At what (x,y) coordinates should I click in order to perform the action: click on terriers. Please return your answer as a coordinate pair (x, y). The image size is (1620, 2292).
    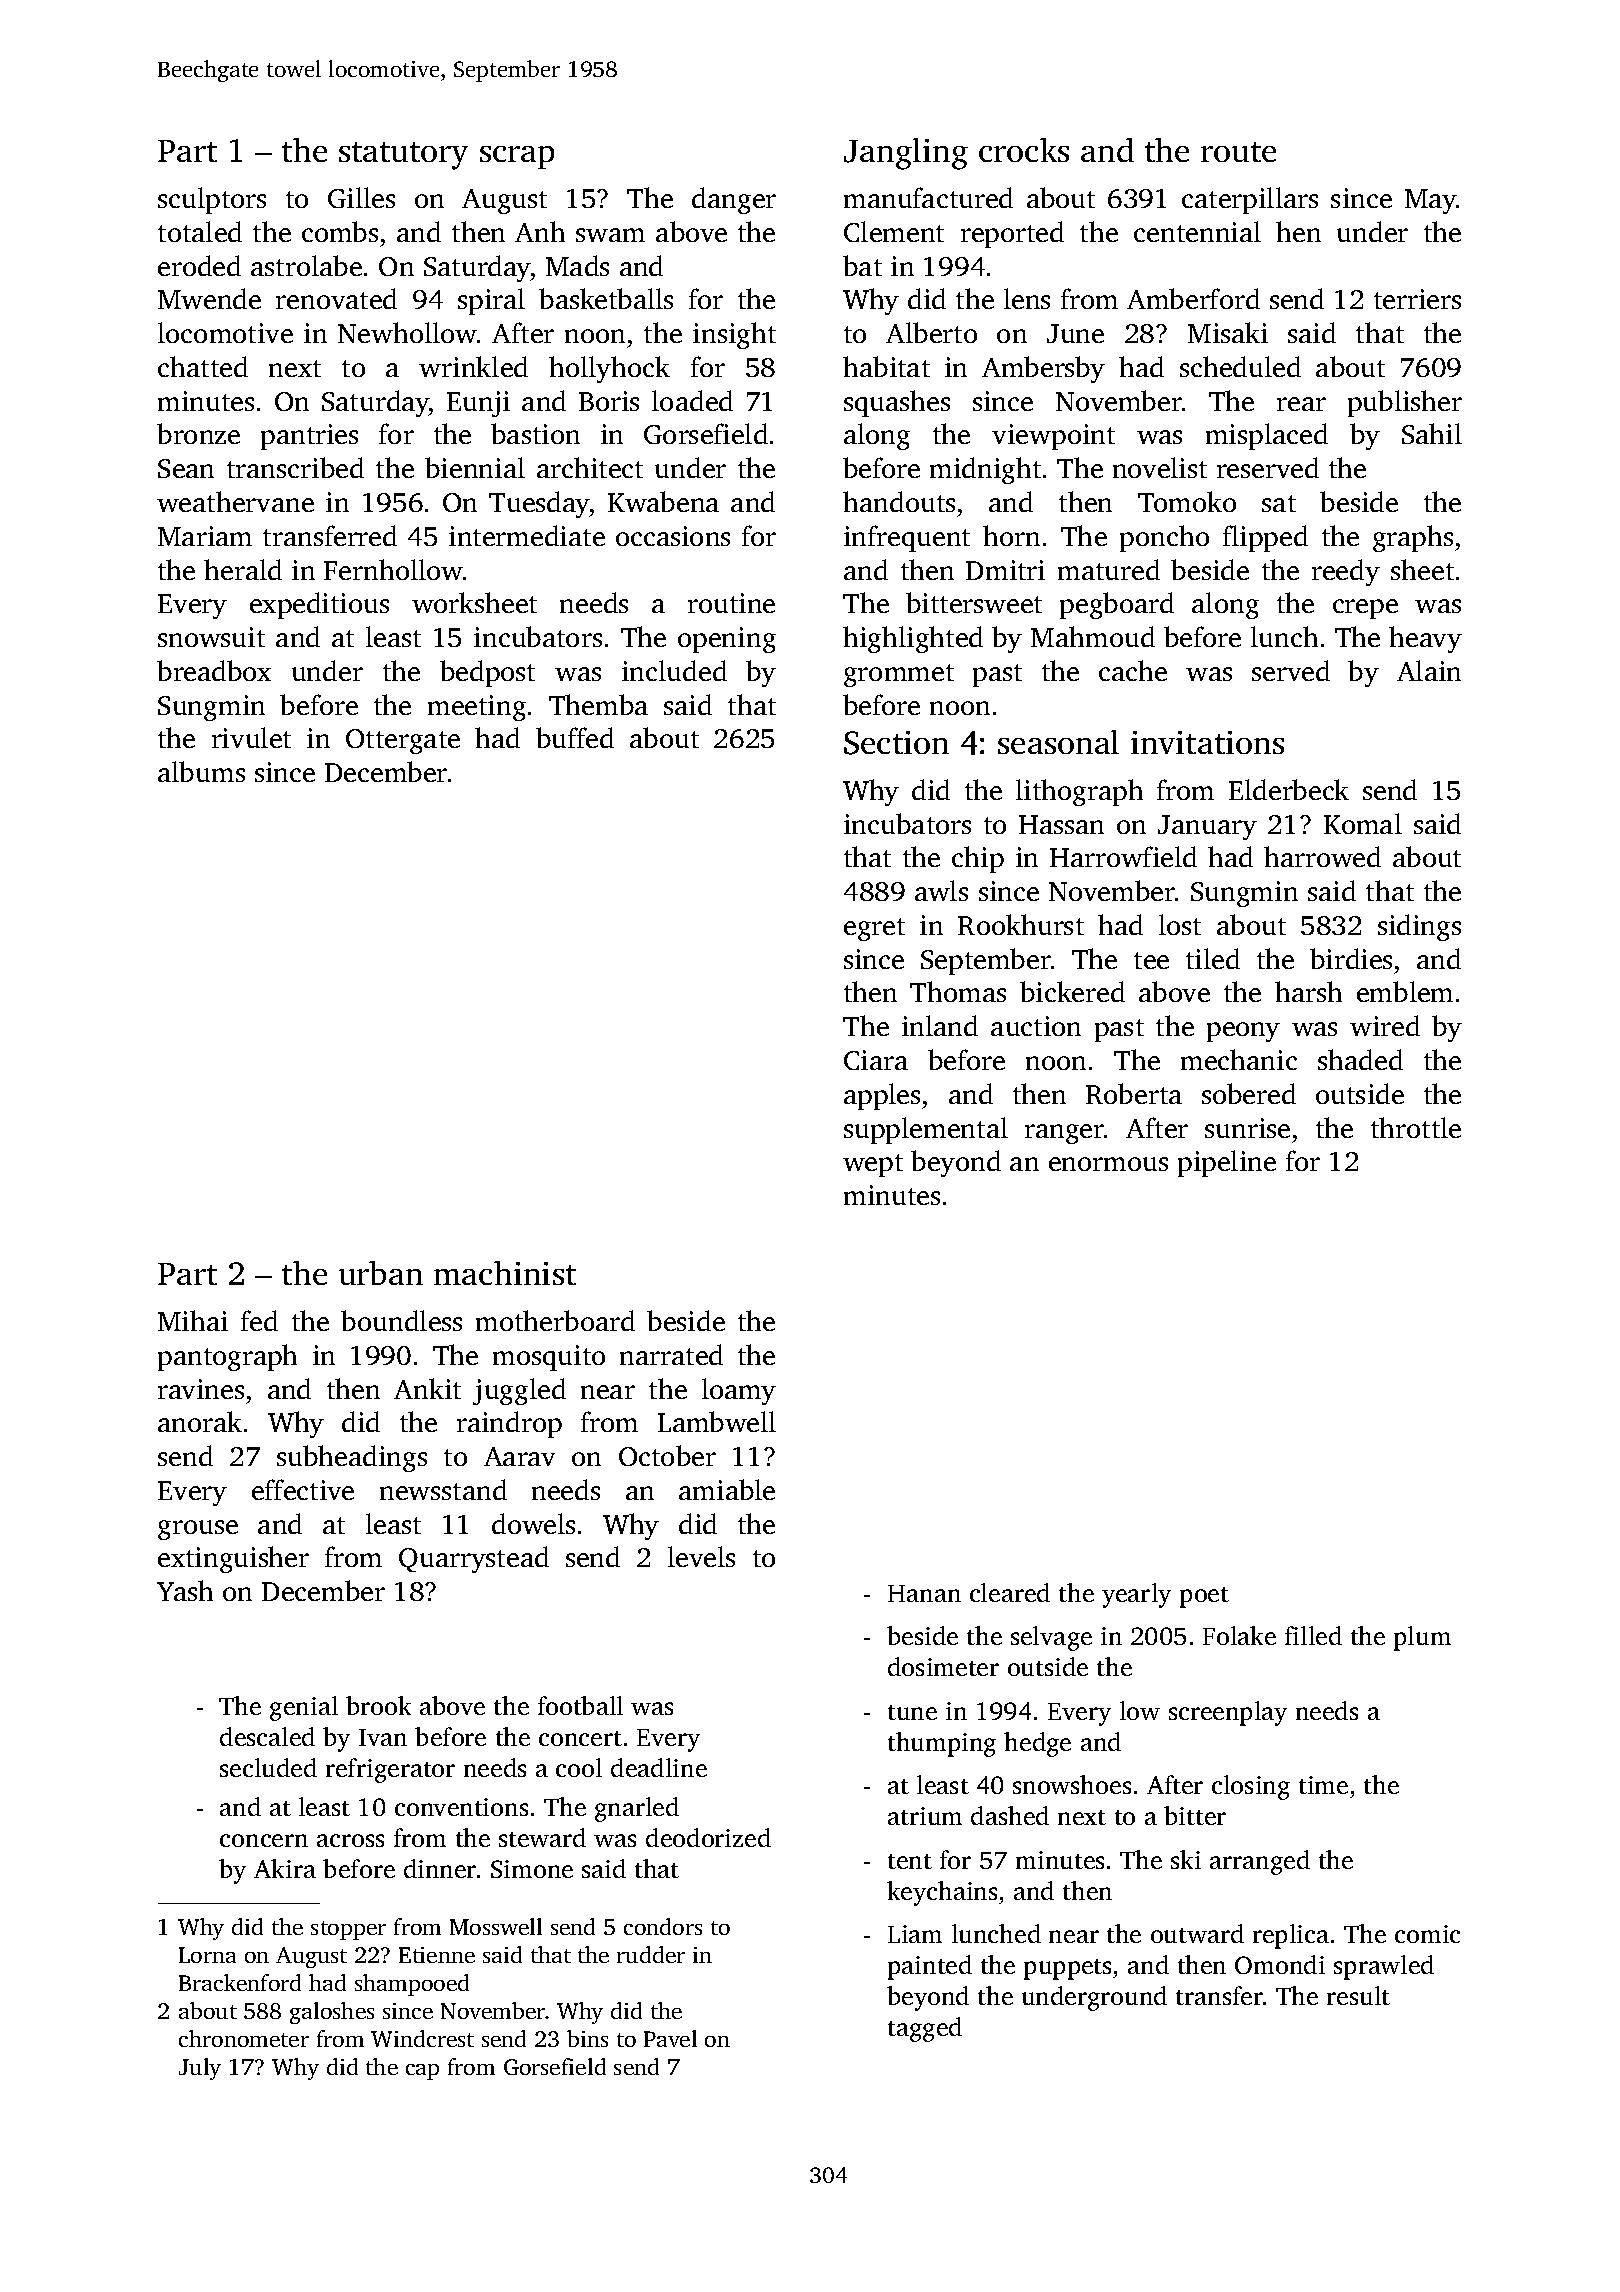
    Looking at the image, I should click on (1417, 299).
